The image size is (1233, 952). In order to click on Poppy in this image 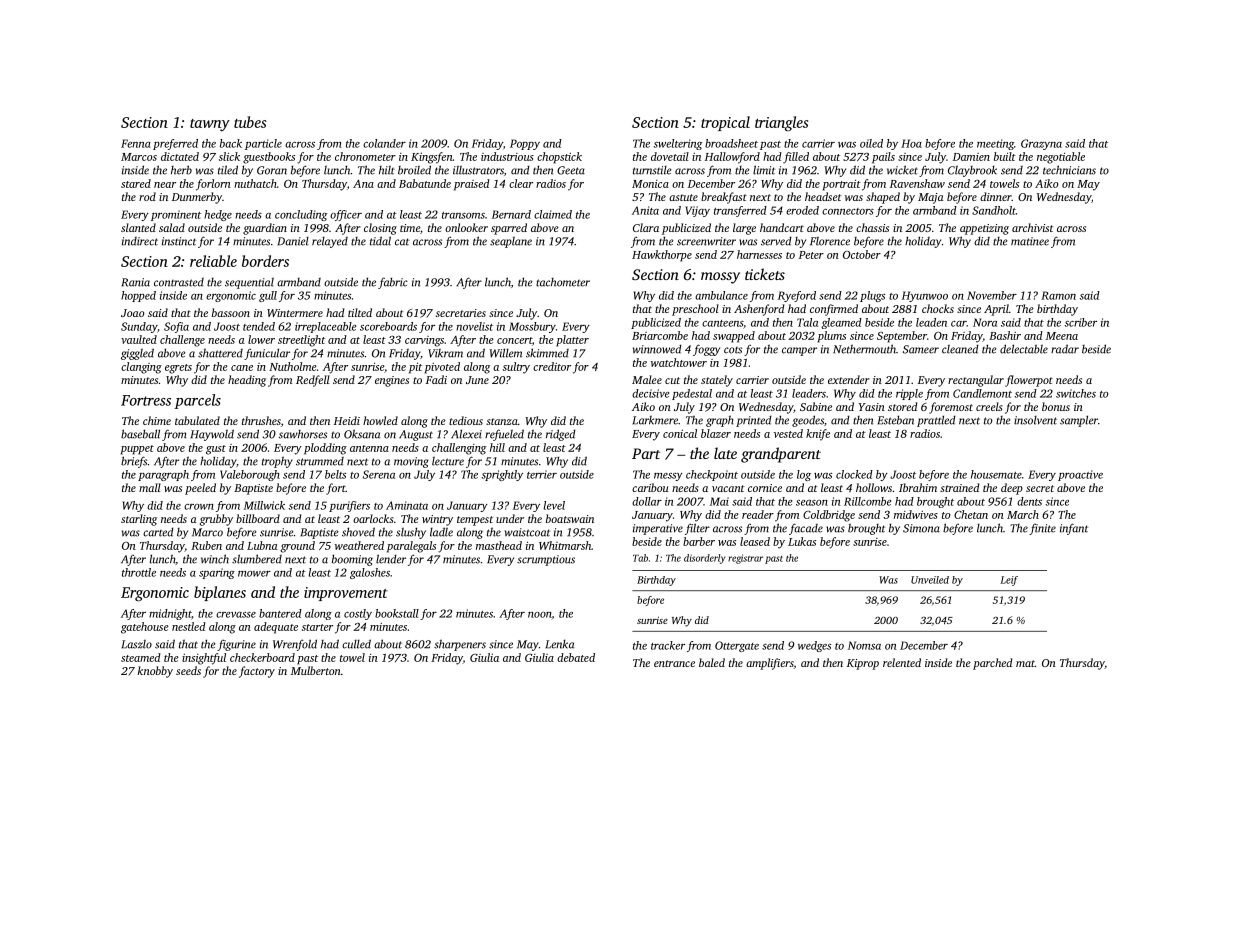, I will do `click(525, 144)`.
